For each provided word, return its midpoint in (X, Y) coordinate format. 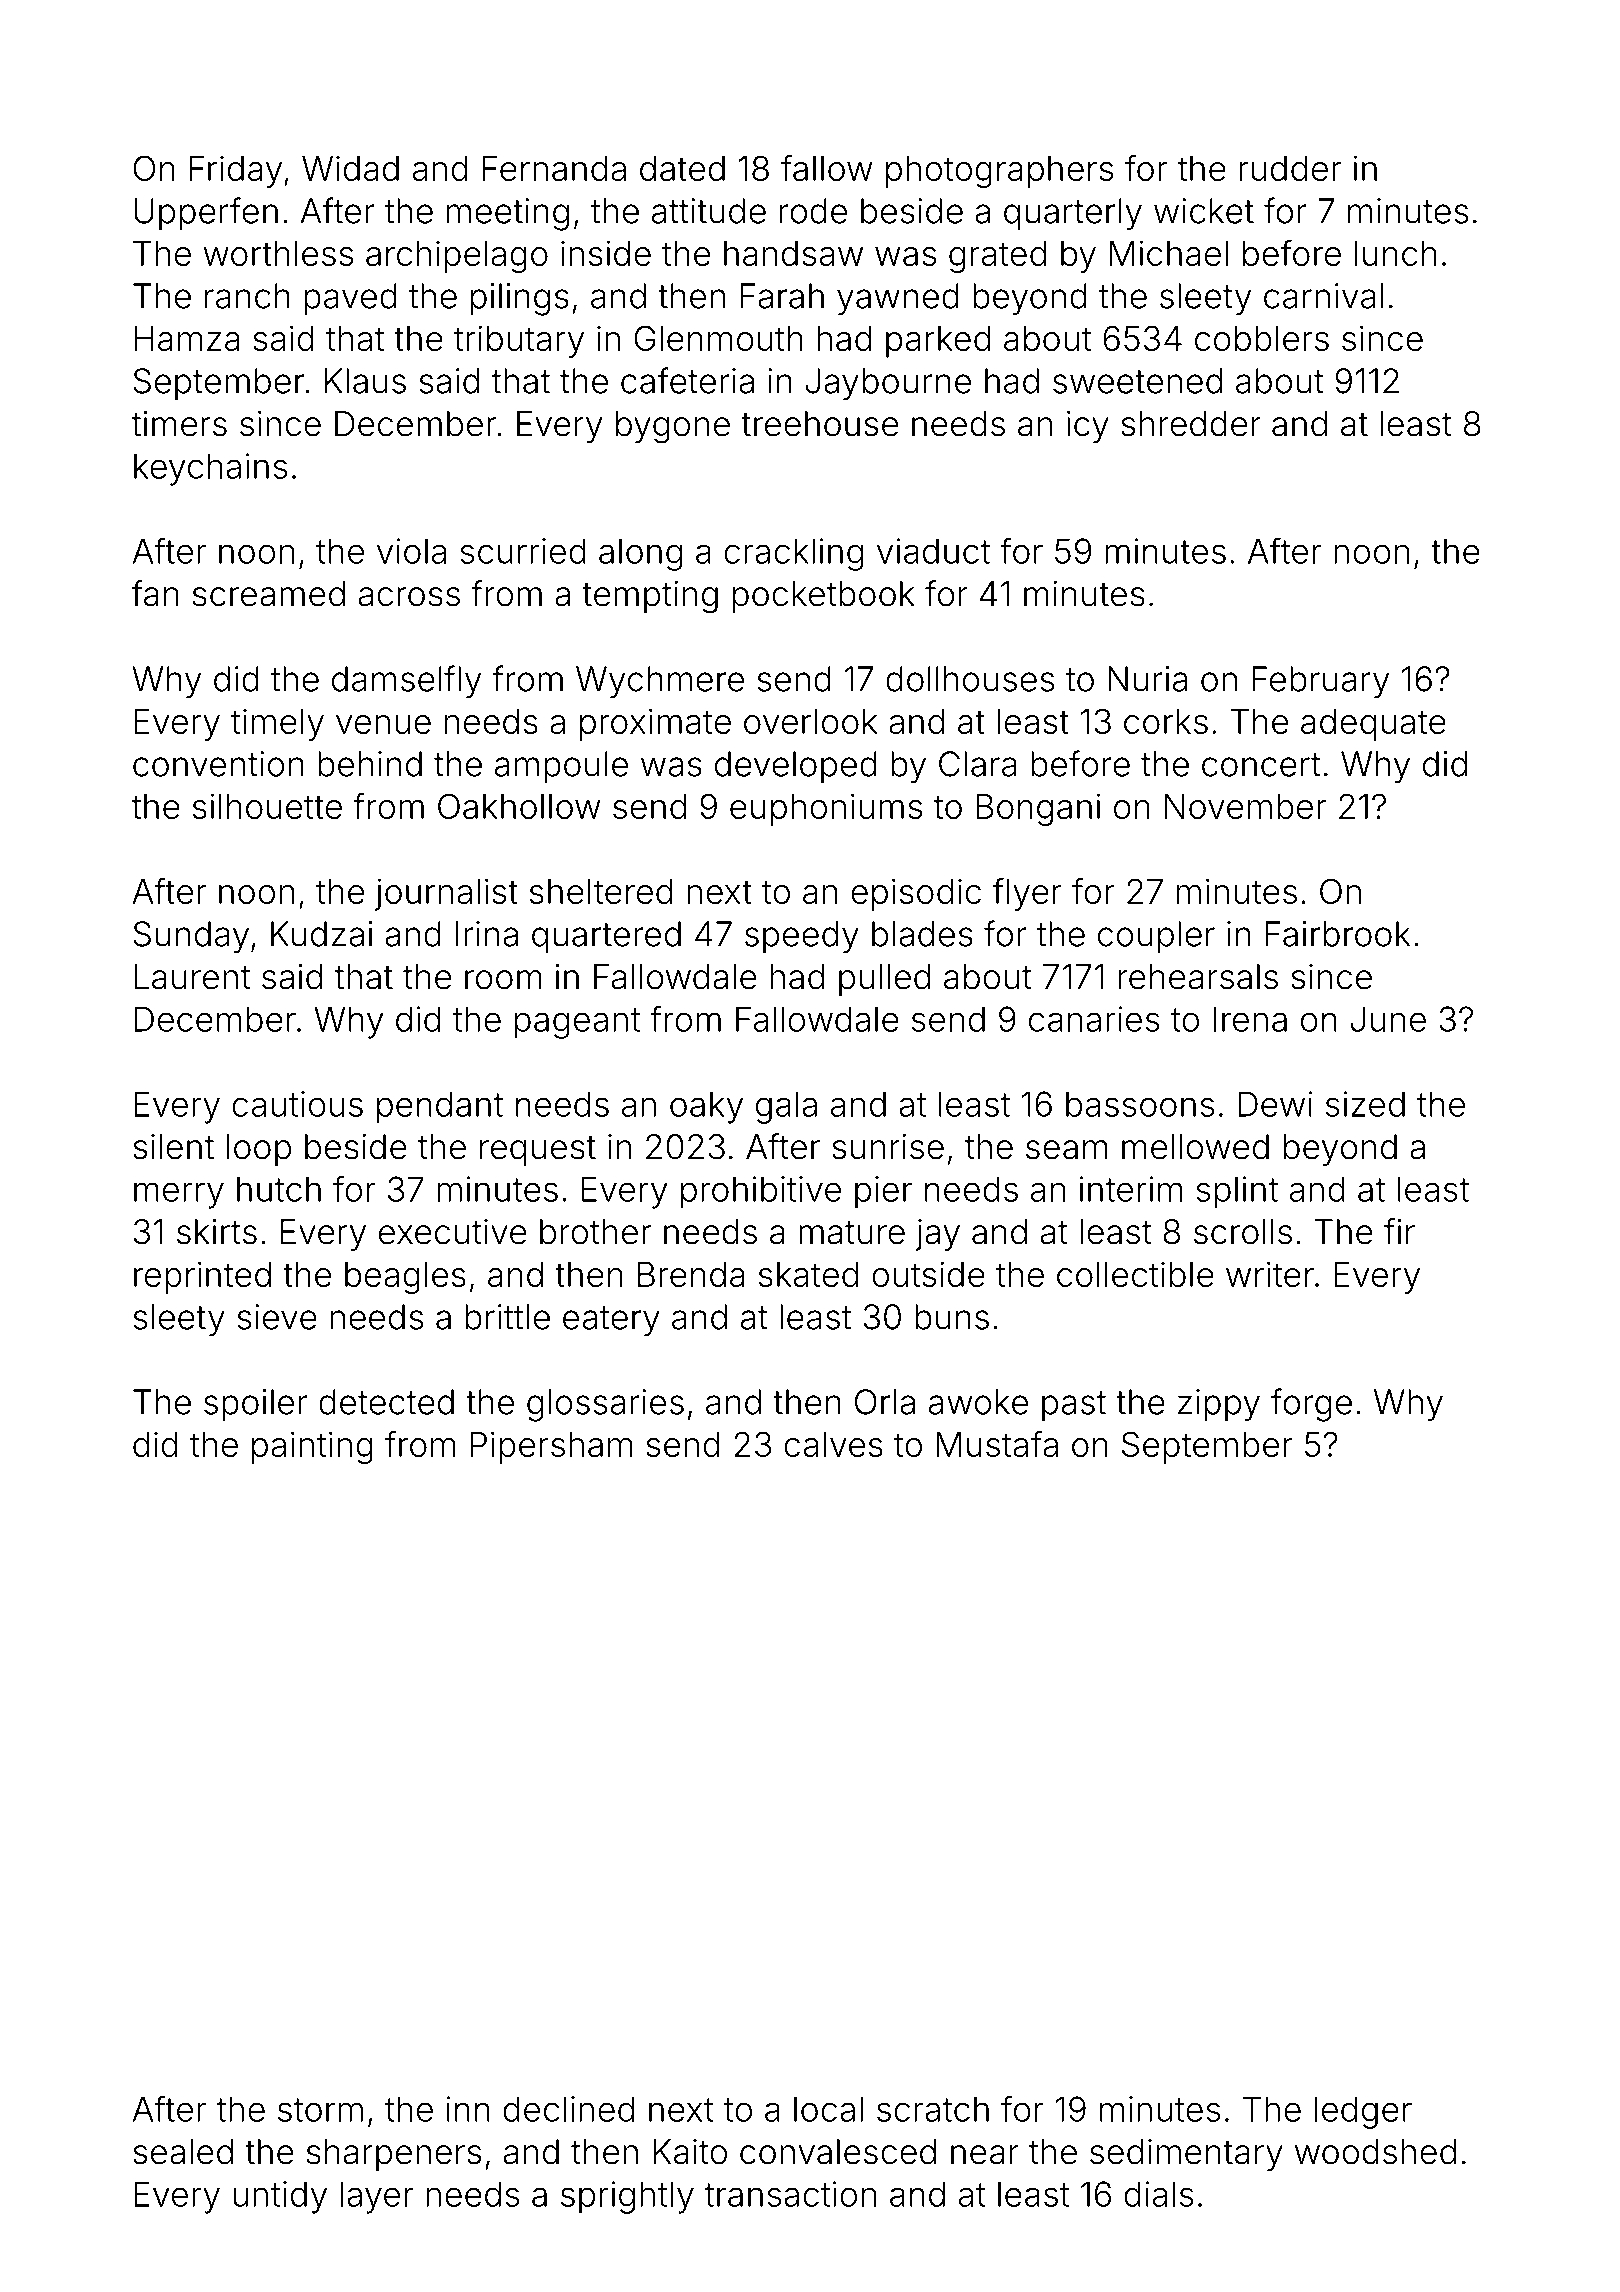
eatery (611, 1321)
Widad (350, 168)
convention (218, 764)
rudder (1290, 168)
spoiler (256, 1405)
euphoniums (826, 809)
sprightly (627, 2197)
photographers (999, 172)
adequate (1373, 725)
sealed (183, 2152)
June (1388, 1019)
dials (1159, 2194)
